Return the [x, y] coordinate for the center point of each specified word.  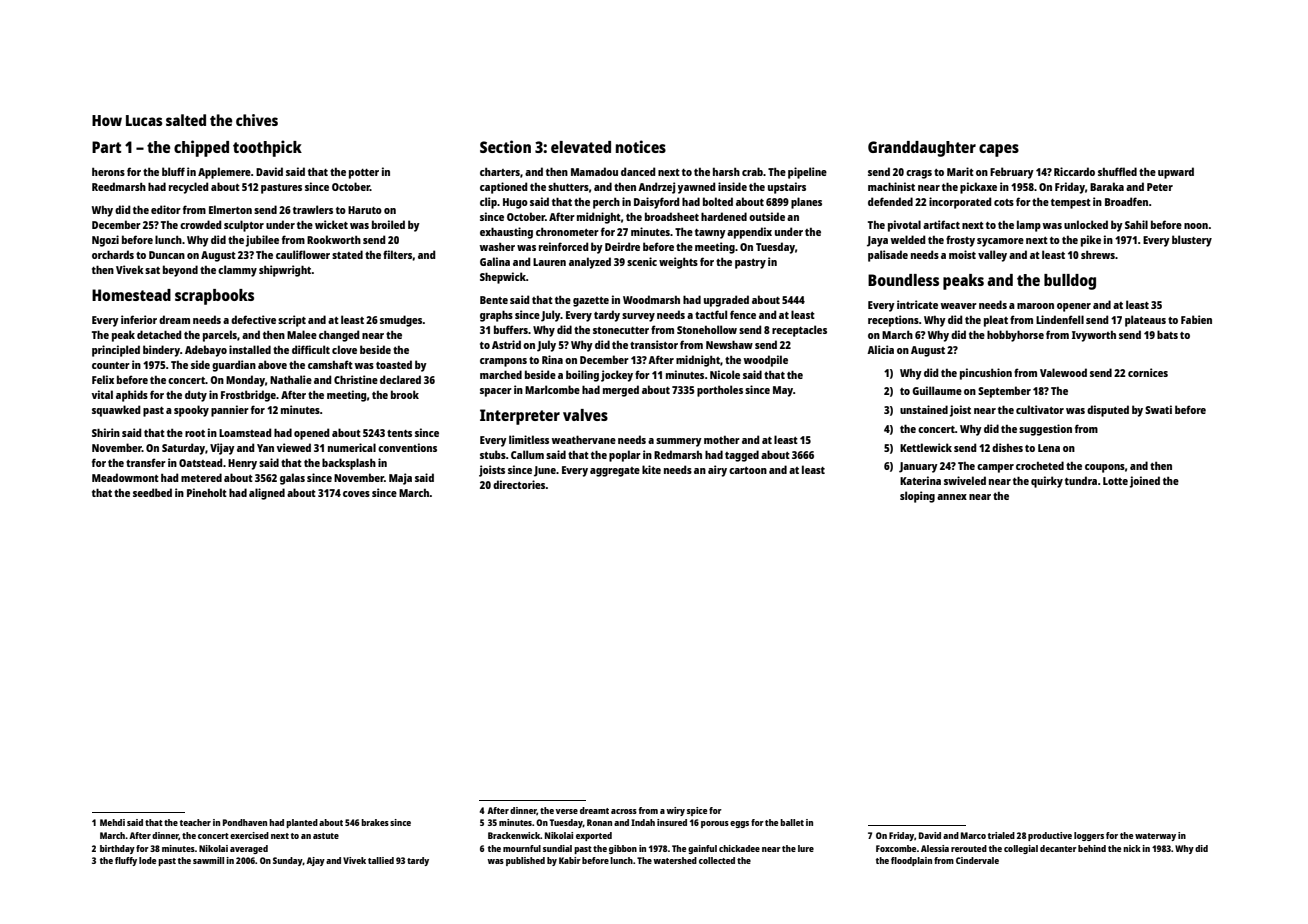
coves [356, 494]
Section [505, 146]
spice [697, 811]
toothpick [267, 148]
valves [585, 415]
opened [312, 434]
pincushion [986, 374]
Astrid [506, 344]
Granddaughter [922, 149]
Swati [1158, 409]
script [292, 321]
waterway [1155, 837]
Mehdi [112, 822]
